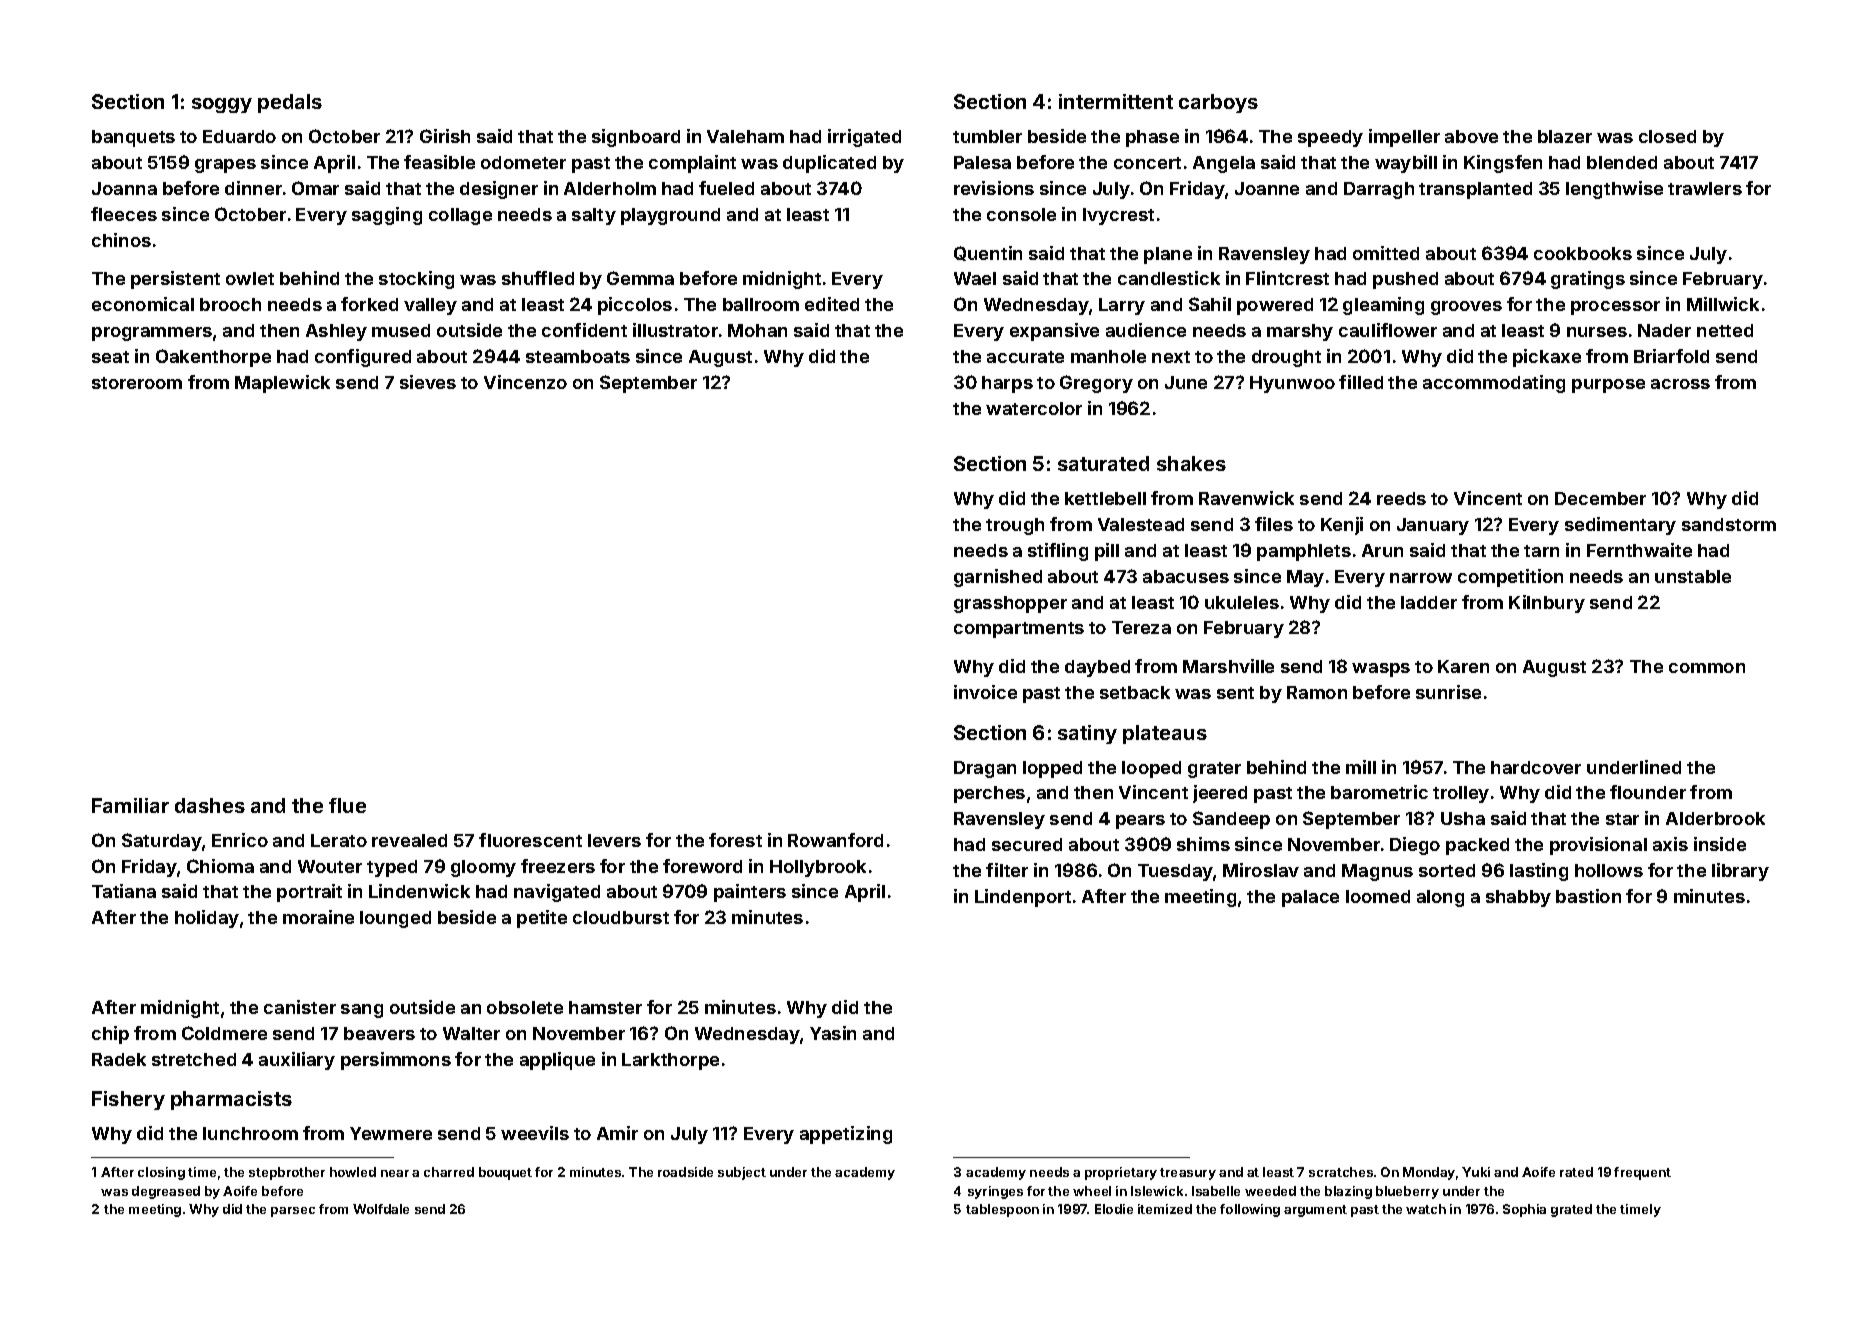  Describe the element at coordinates (1034, 408) in the screenshot. I see `watercolor` at that location.
